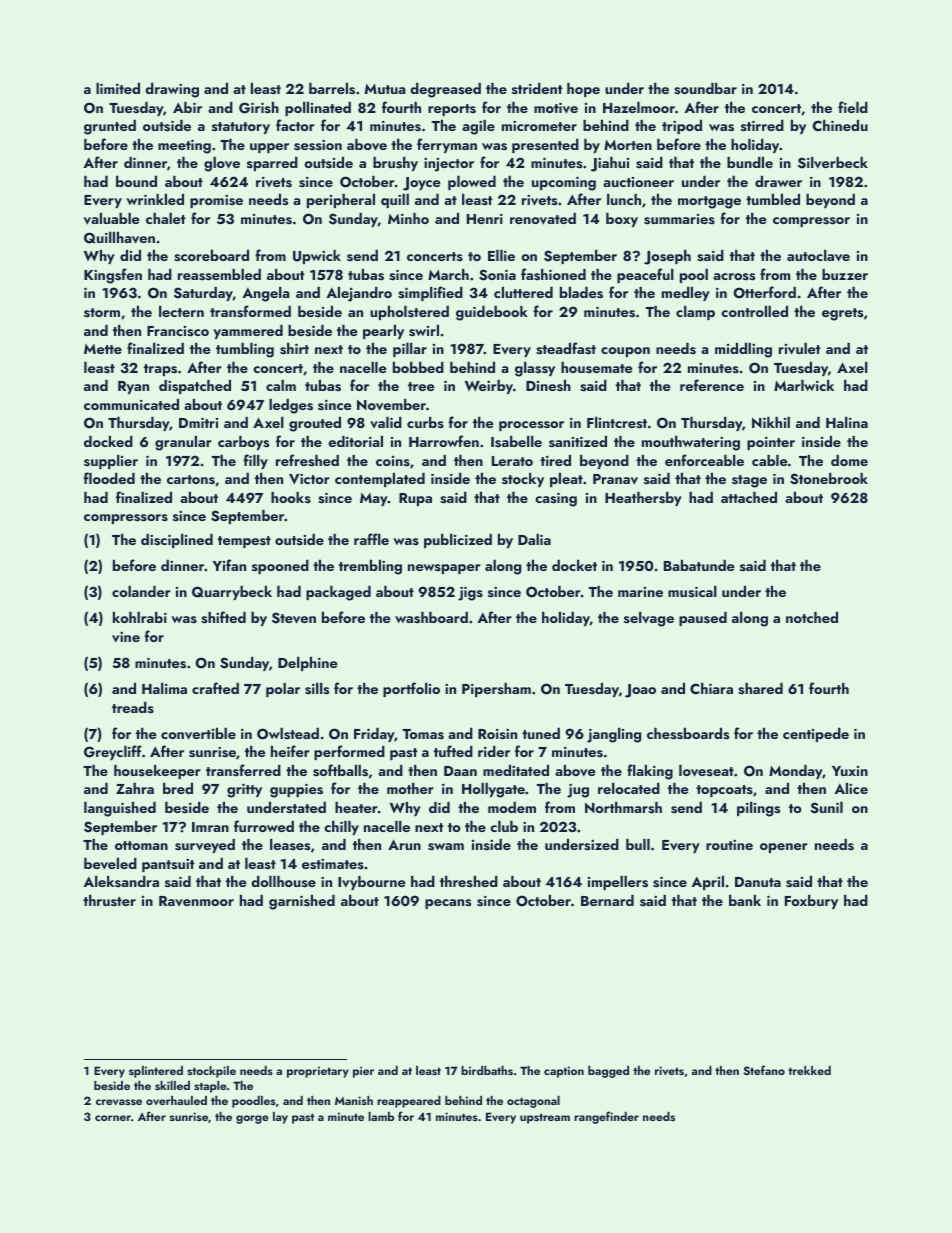  Describe the element at coordinates (809, 1070) in the document. I see `trekked` at that location.
